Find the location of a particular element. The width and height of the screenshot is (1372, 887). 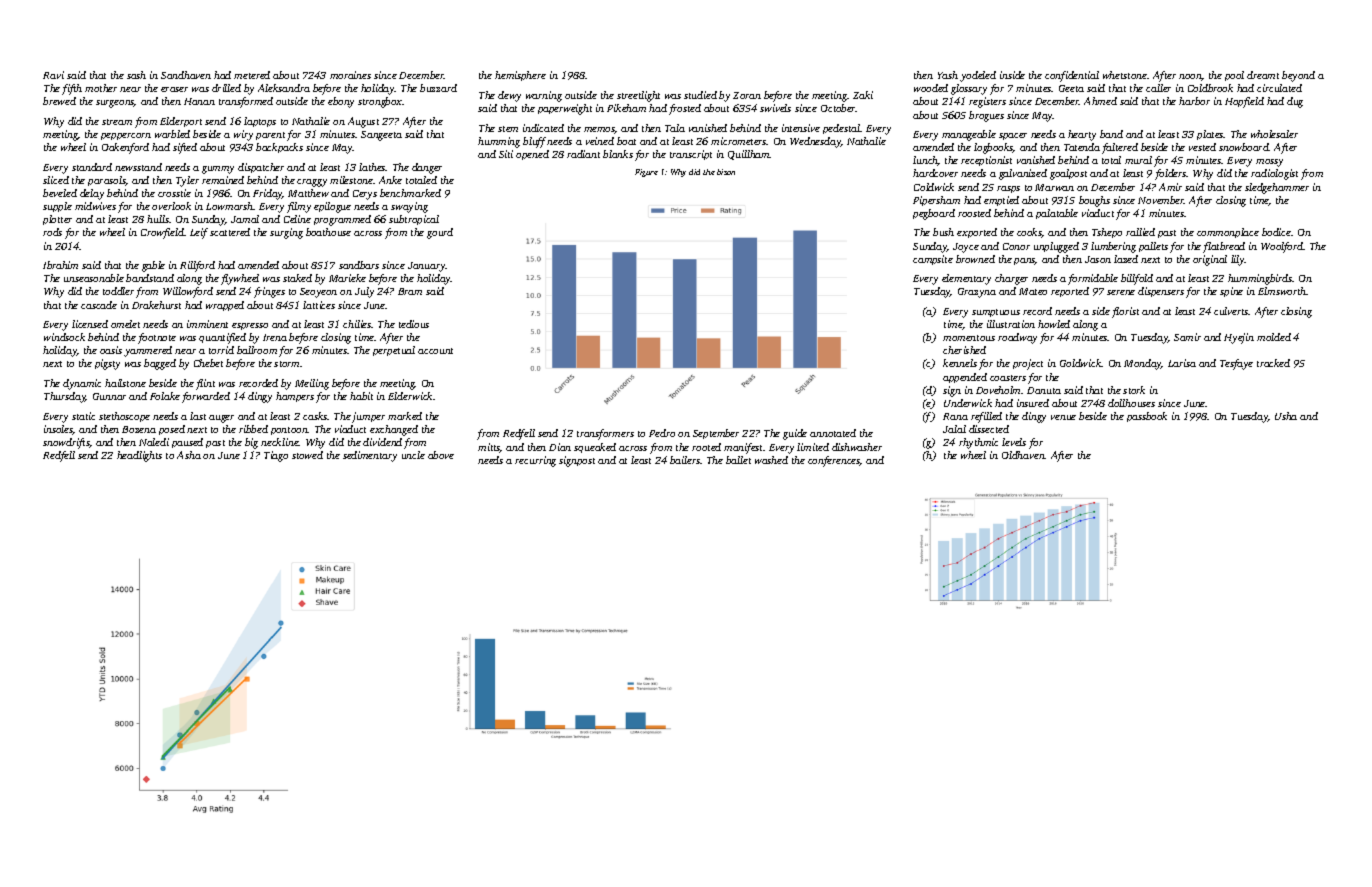

campsite is located at coordinates (933, 260).
